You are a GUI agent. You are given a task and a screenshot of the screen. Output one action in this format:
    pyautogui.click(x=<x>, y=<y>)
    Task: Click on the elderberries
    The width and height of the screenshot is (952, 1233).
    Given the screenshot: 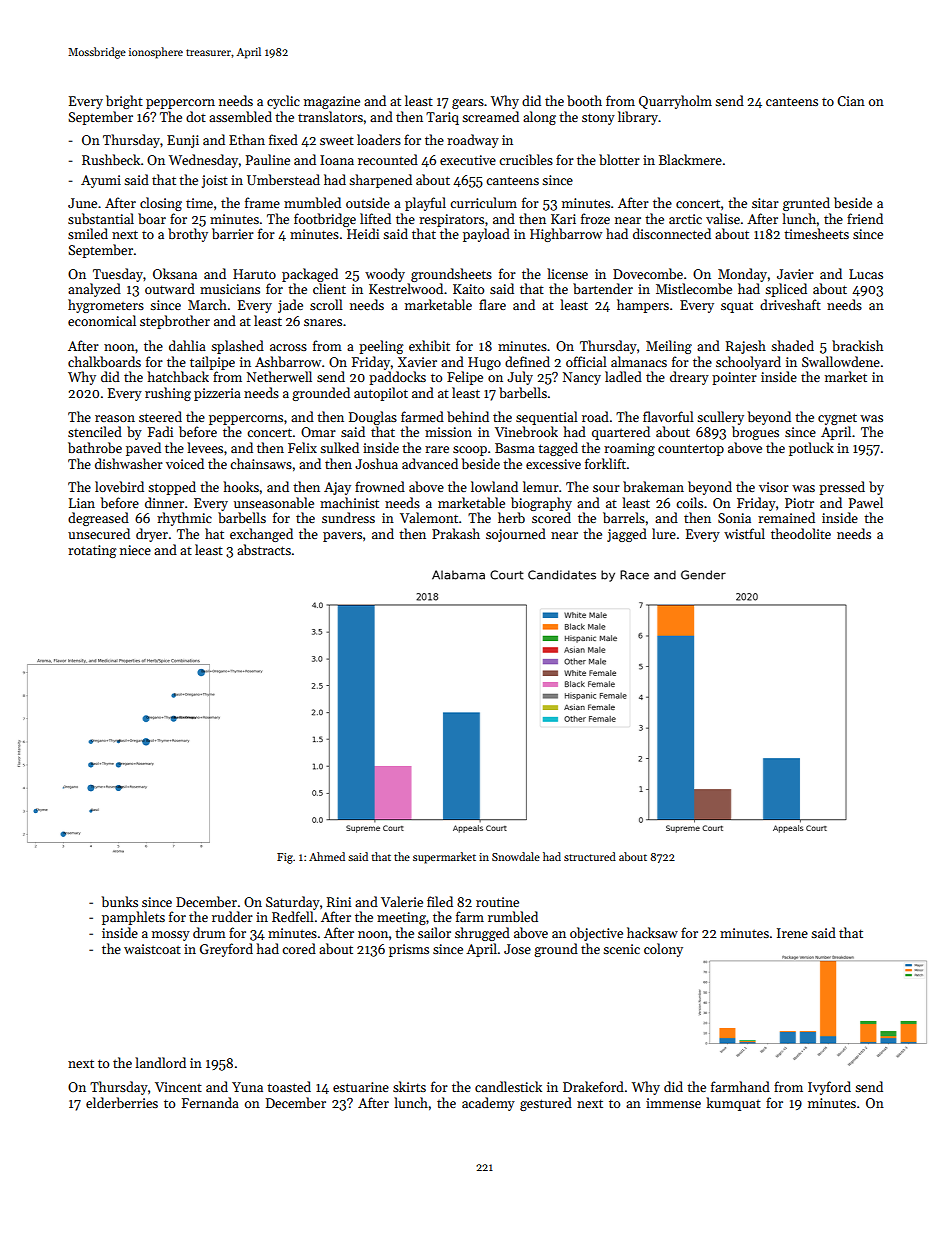 What is the action you would take?
    pyautogui.click(x=122, y=1102)
